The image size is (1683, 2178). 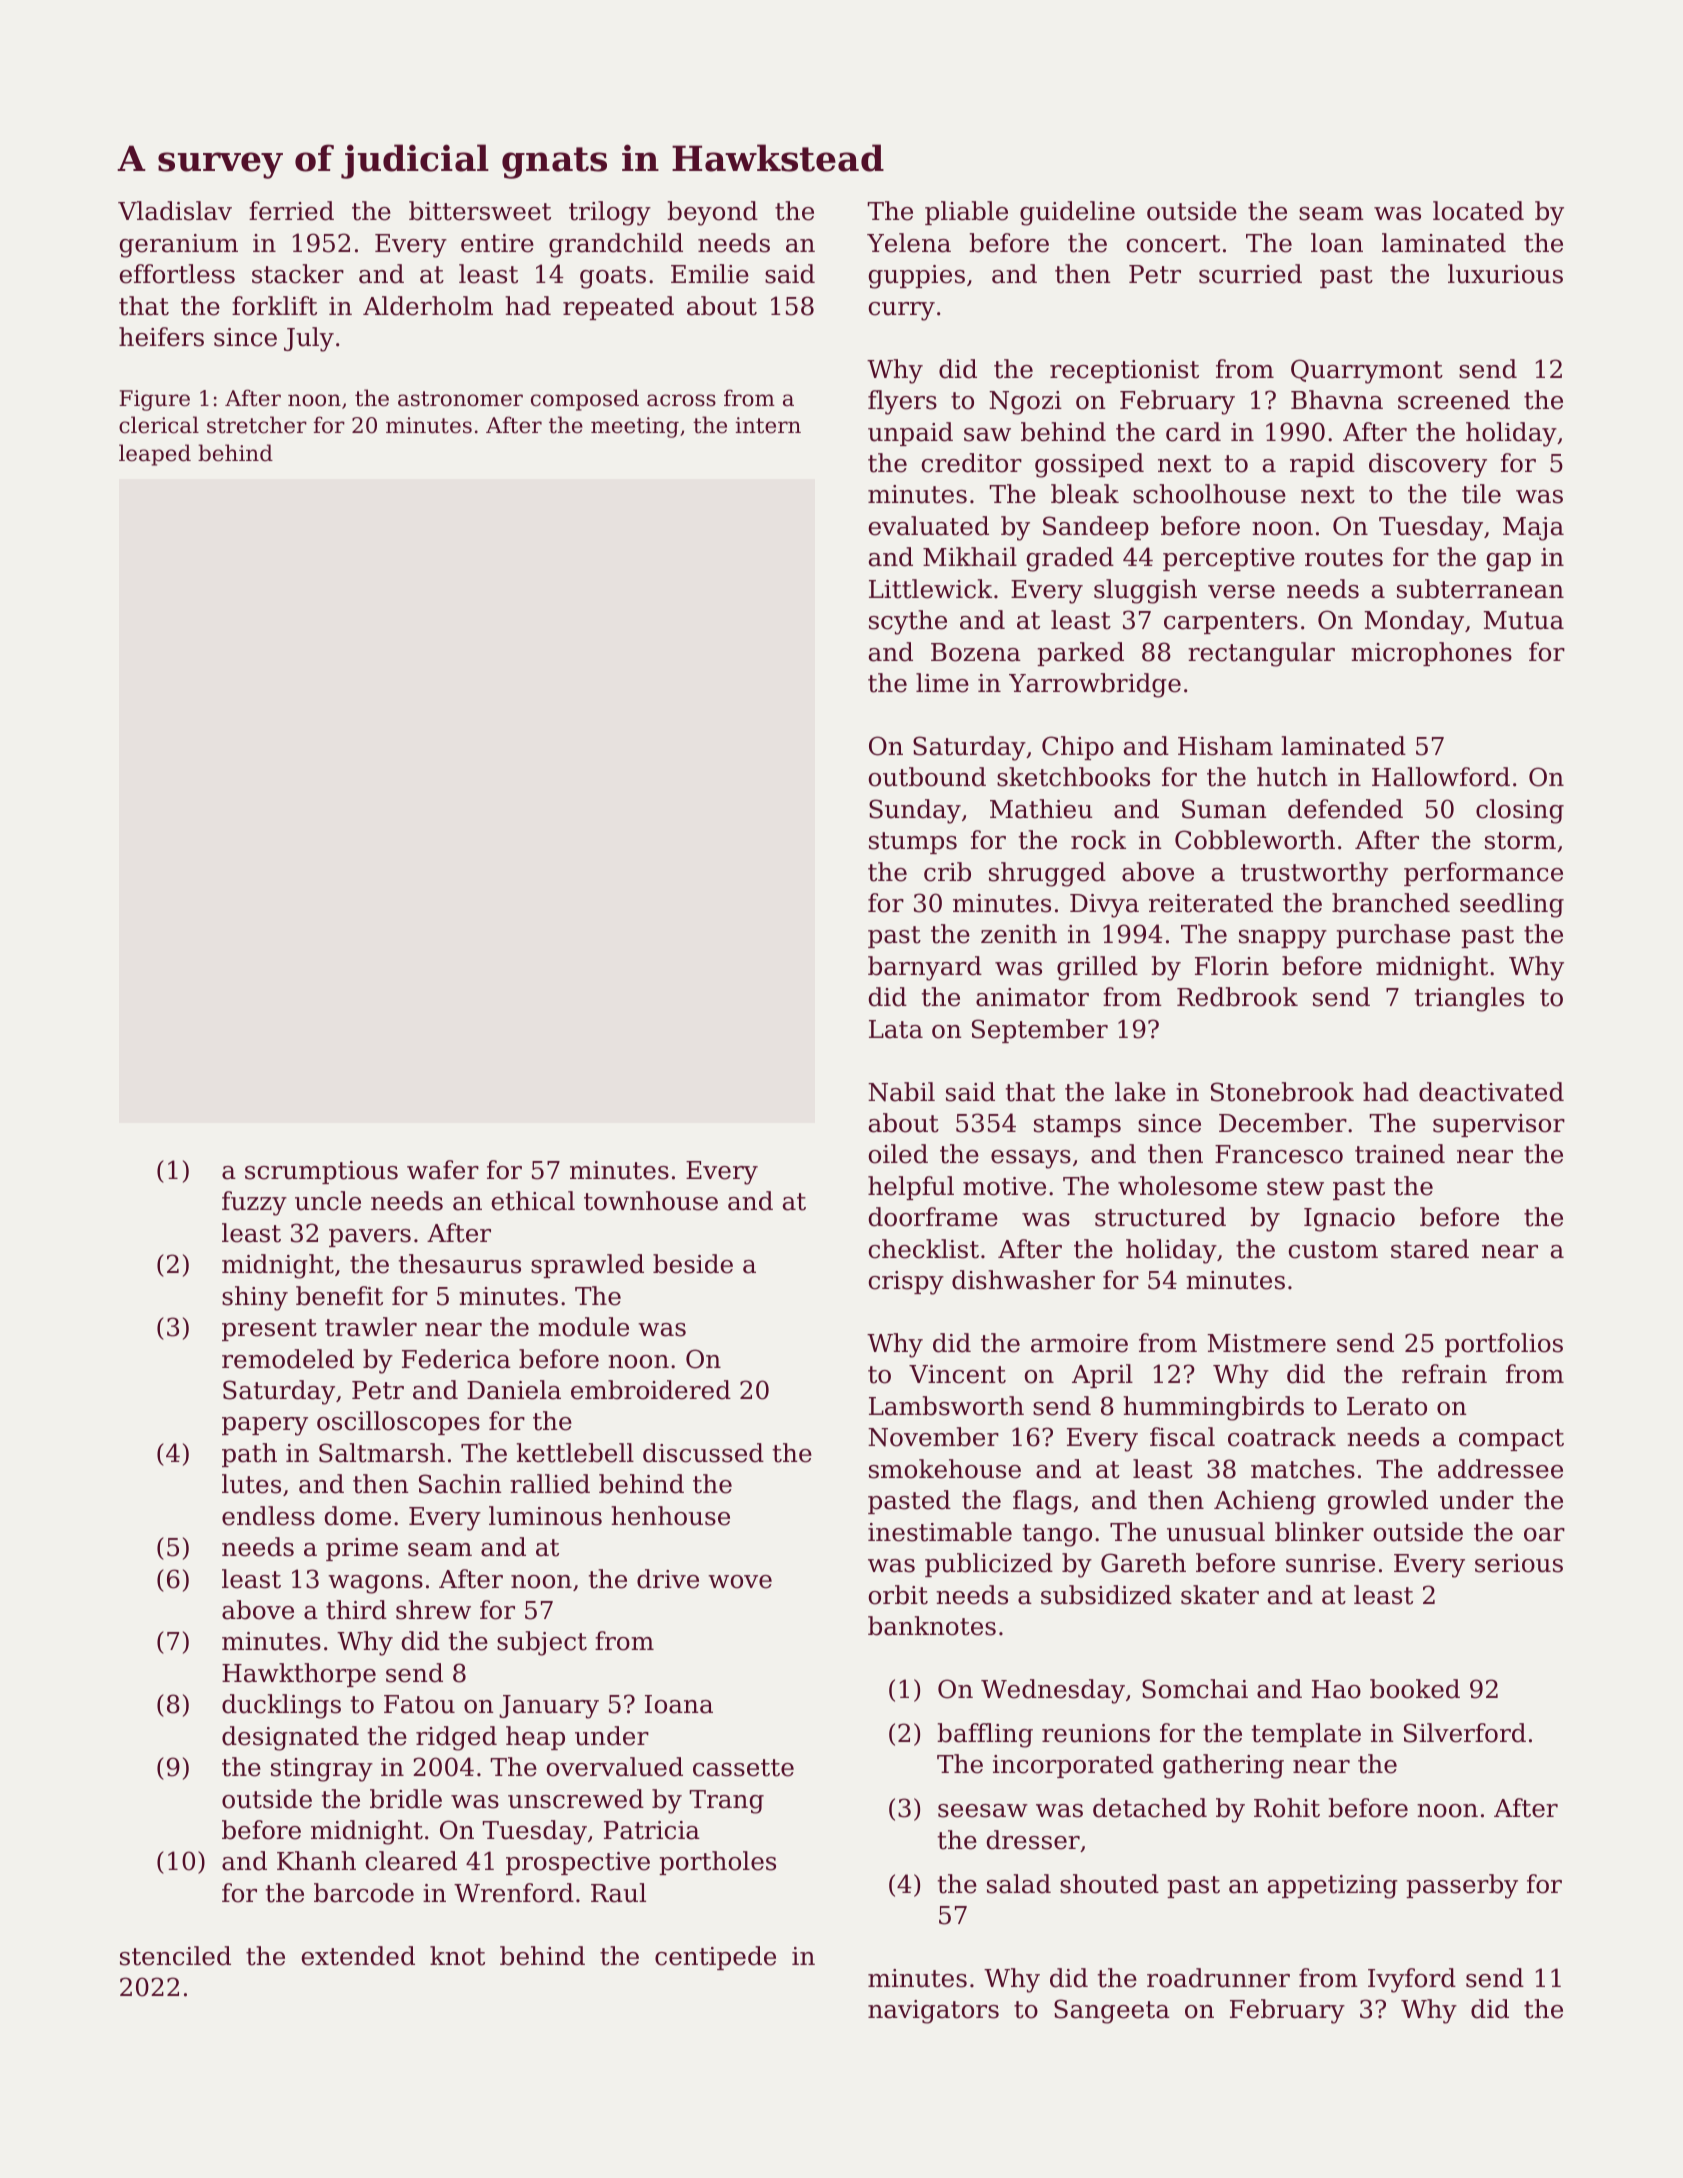 What do you see at coordinates (966, 213) in the screenshot?
I see `pliable` at bounding box center [966, 213].
